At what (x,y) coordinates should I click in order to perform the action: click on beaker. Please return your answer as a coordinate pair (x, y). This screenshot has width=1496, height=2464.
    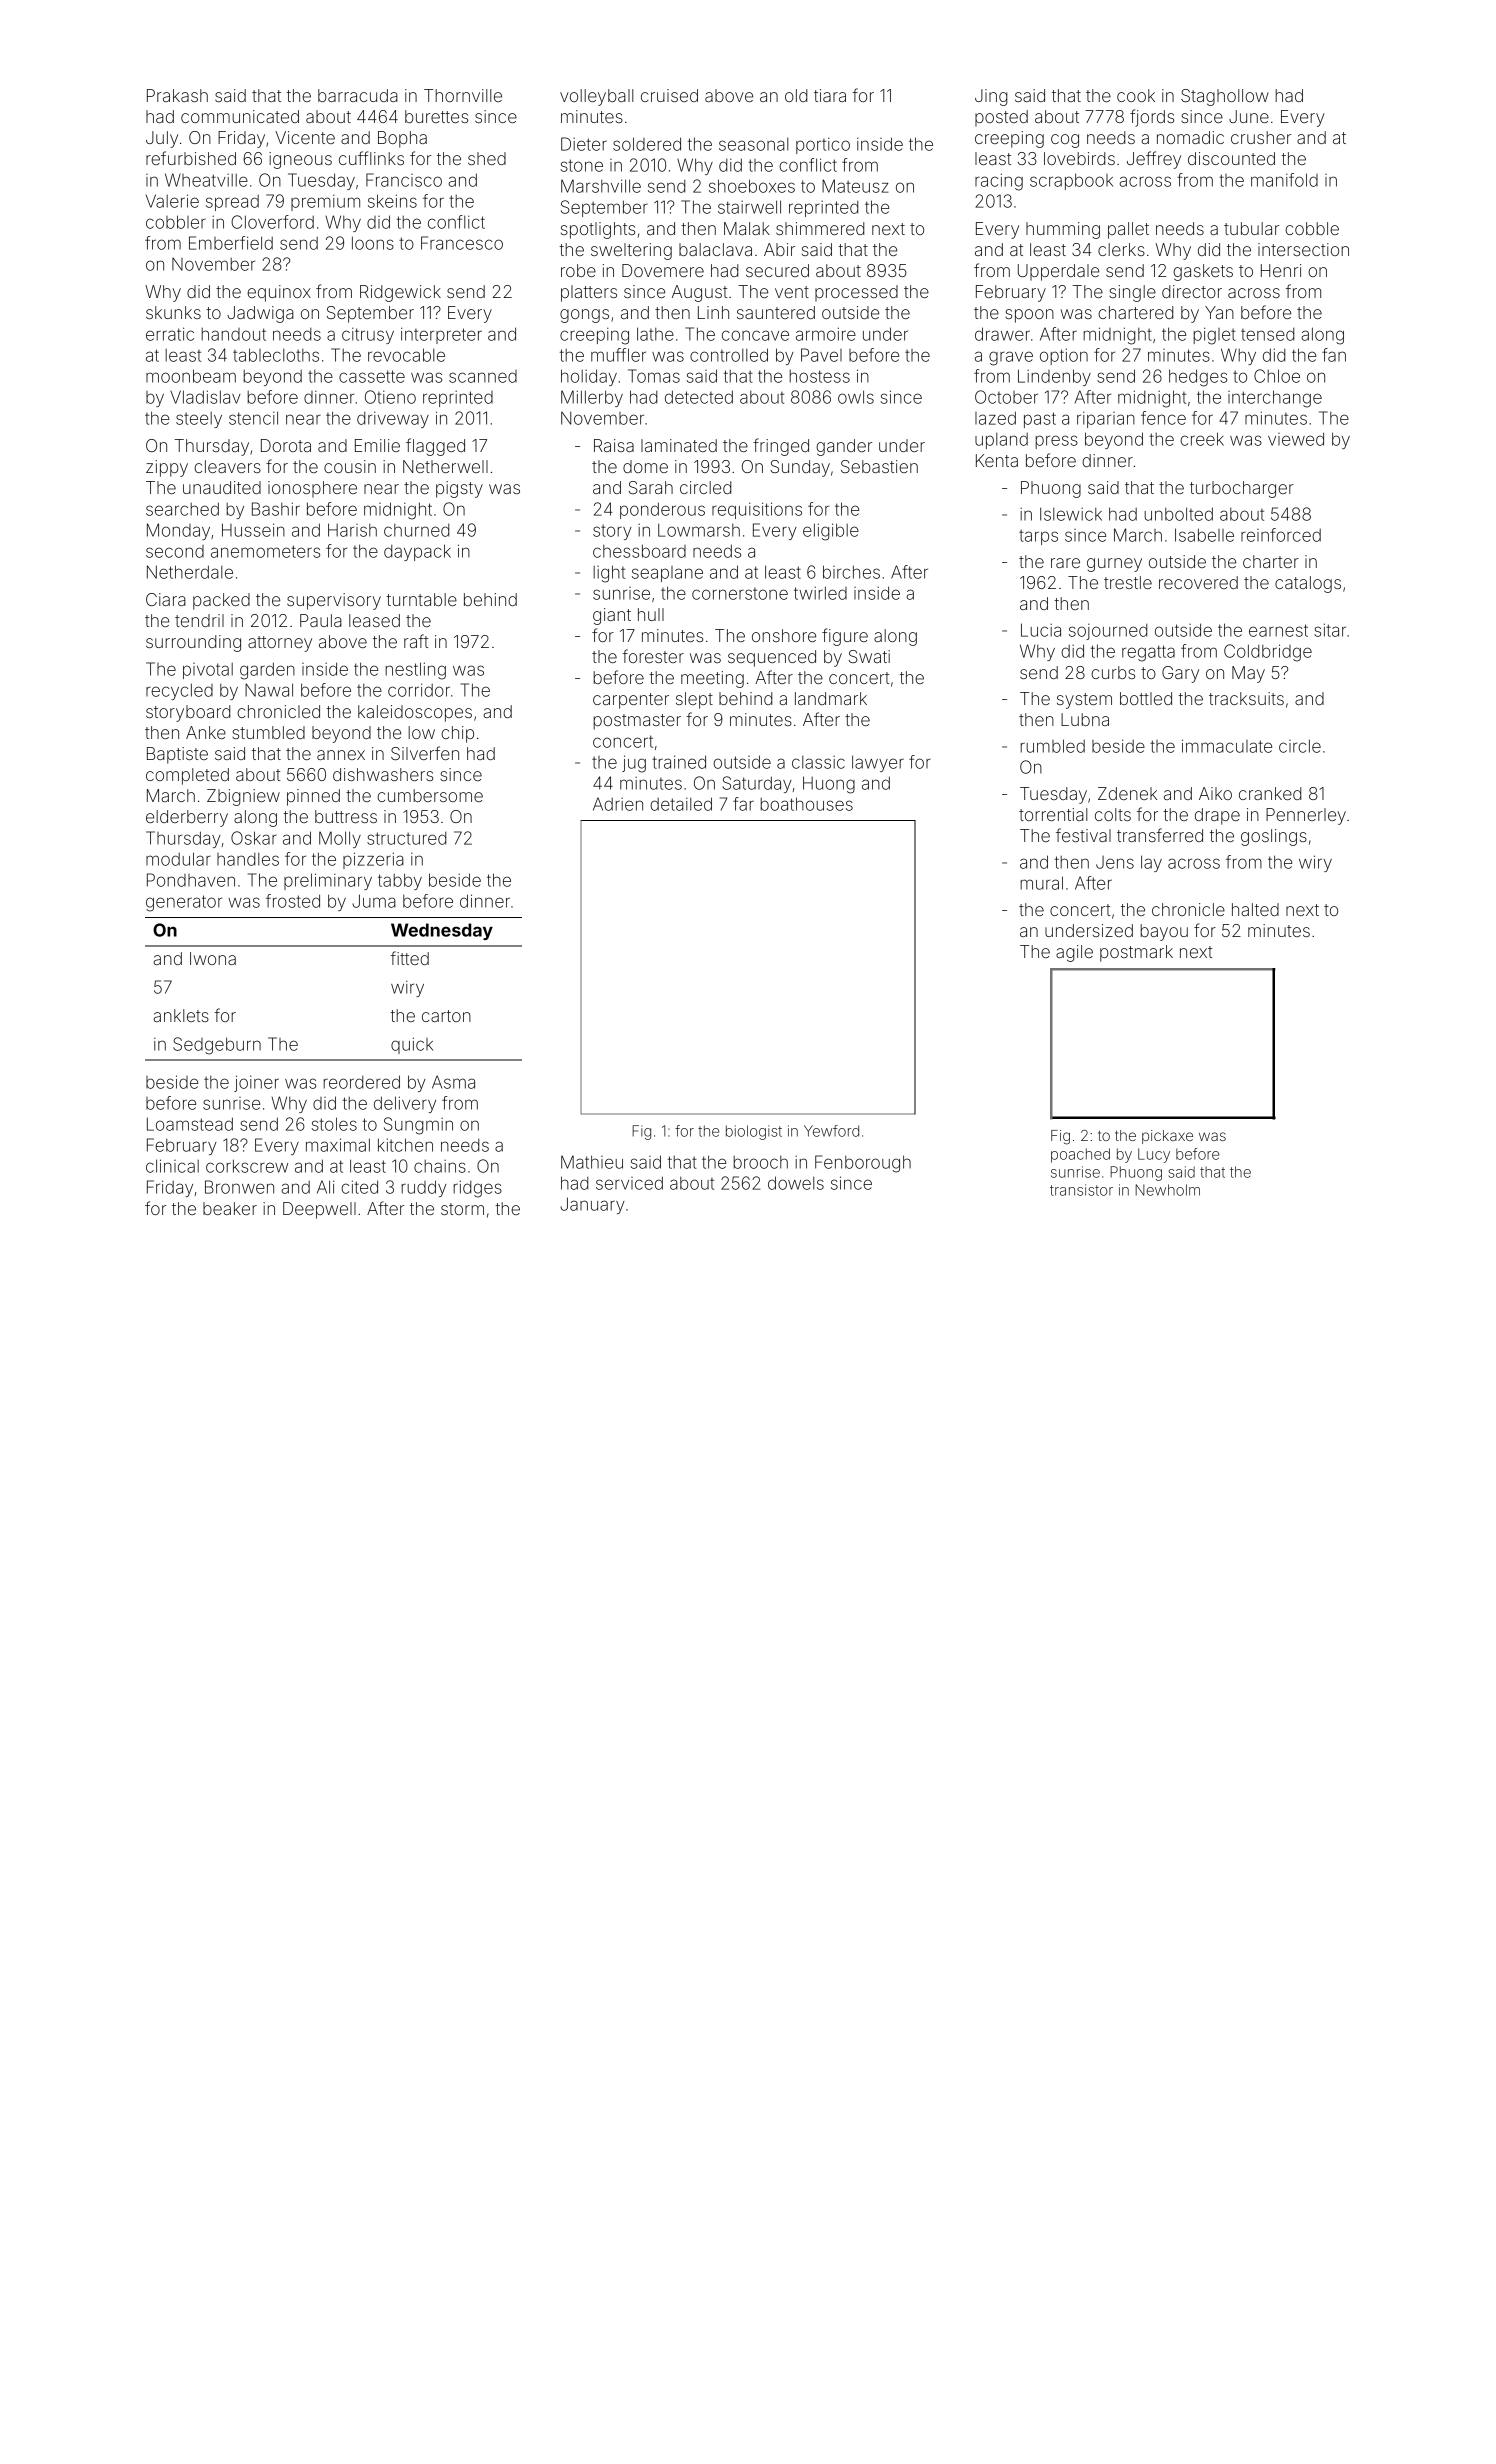
    Looking at the image, I should click on (230, 1208).
